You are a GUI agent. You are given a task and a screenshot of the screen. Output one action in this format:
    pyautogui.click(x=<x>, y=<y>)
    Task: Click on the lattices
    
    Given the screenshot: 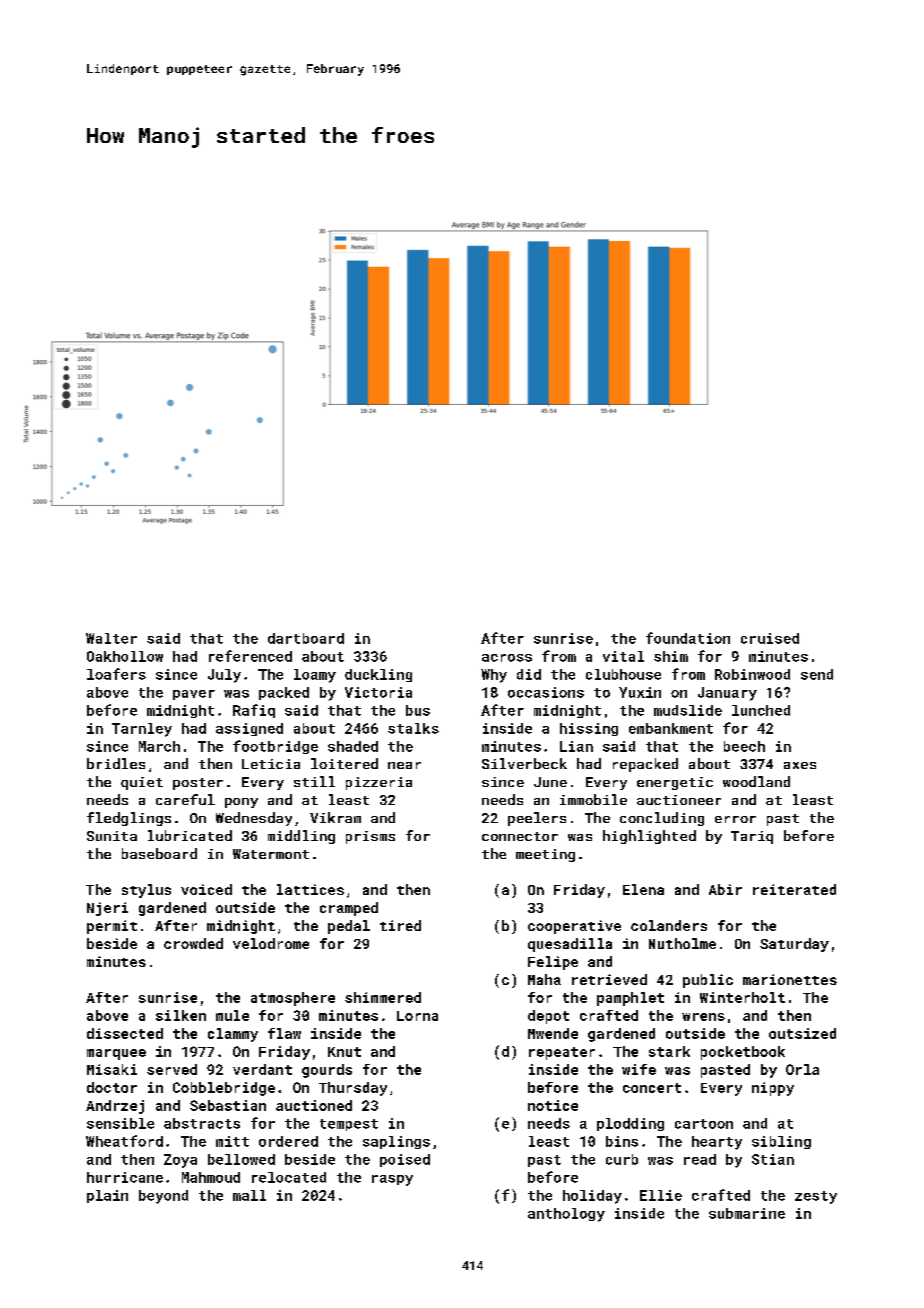 What is the action you would take?
    pyautogui.click(x=310, y=889)
